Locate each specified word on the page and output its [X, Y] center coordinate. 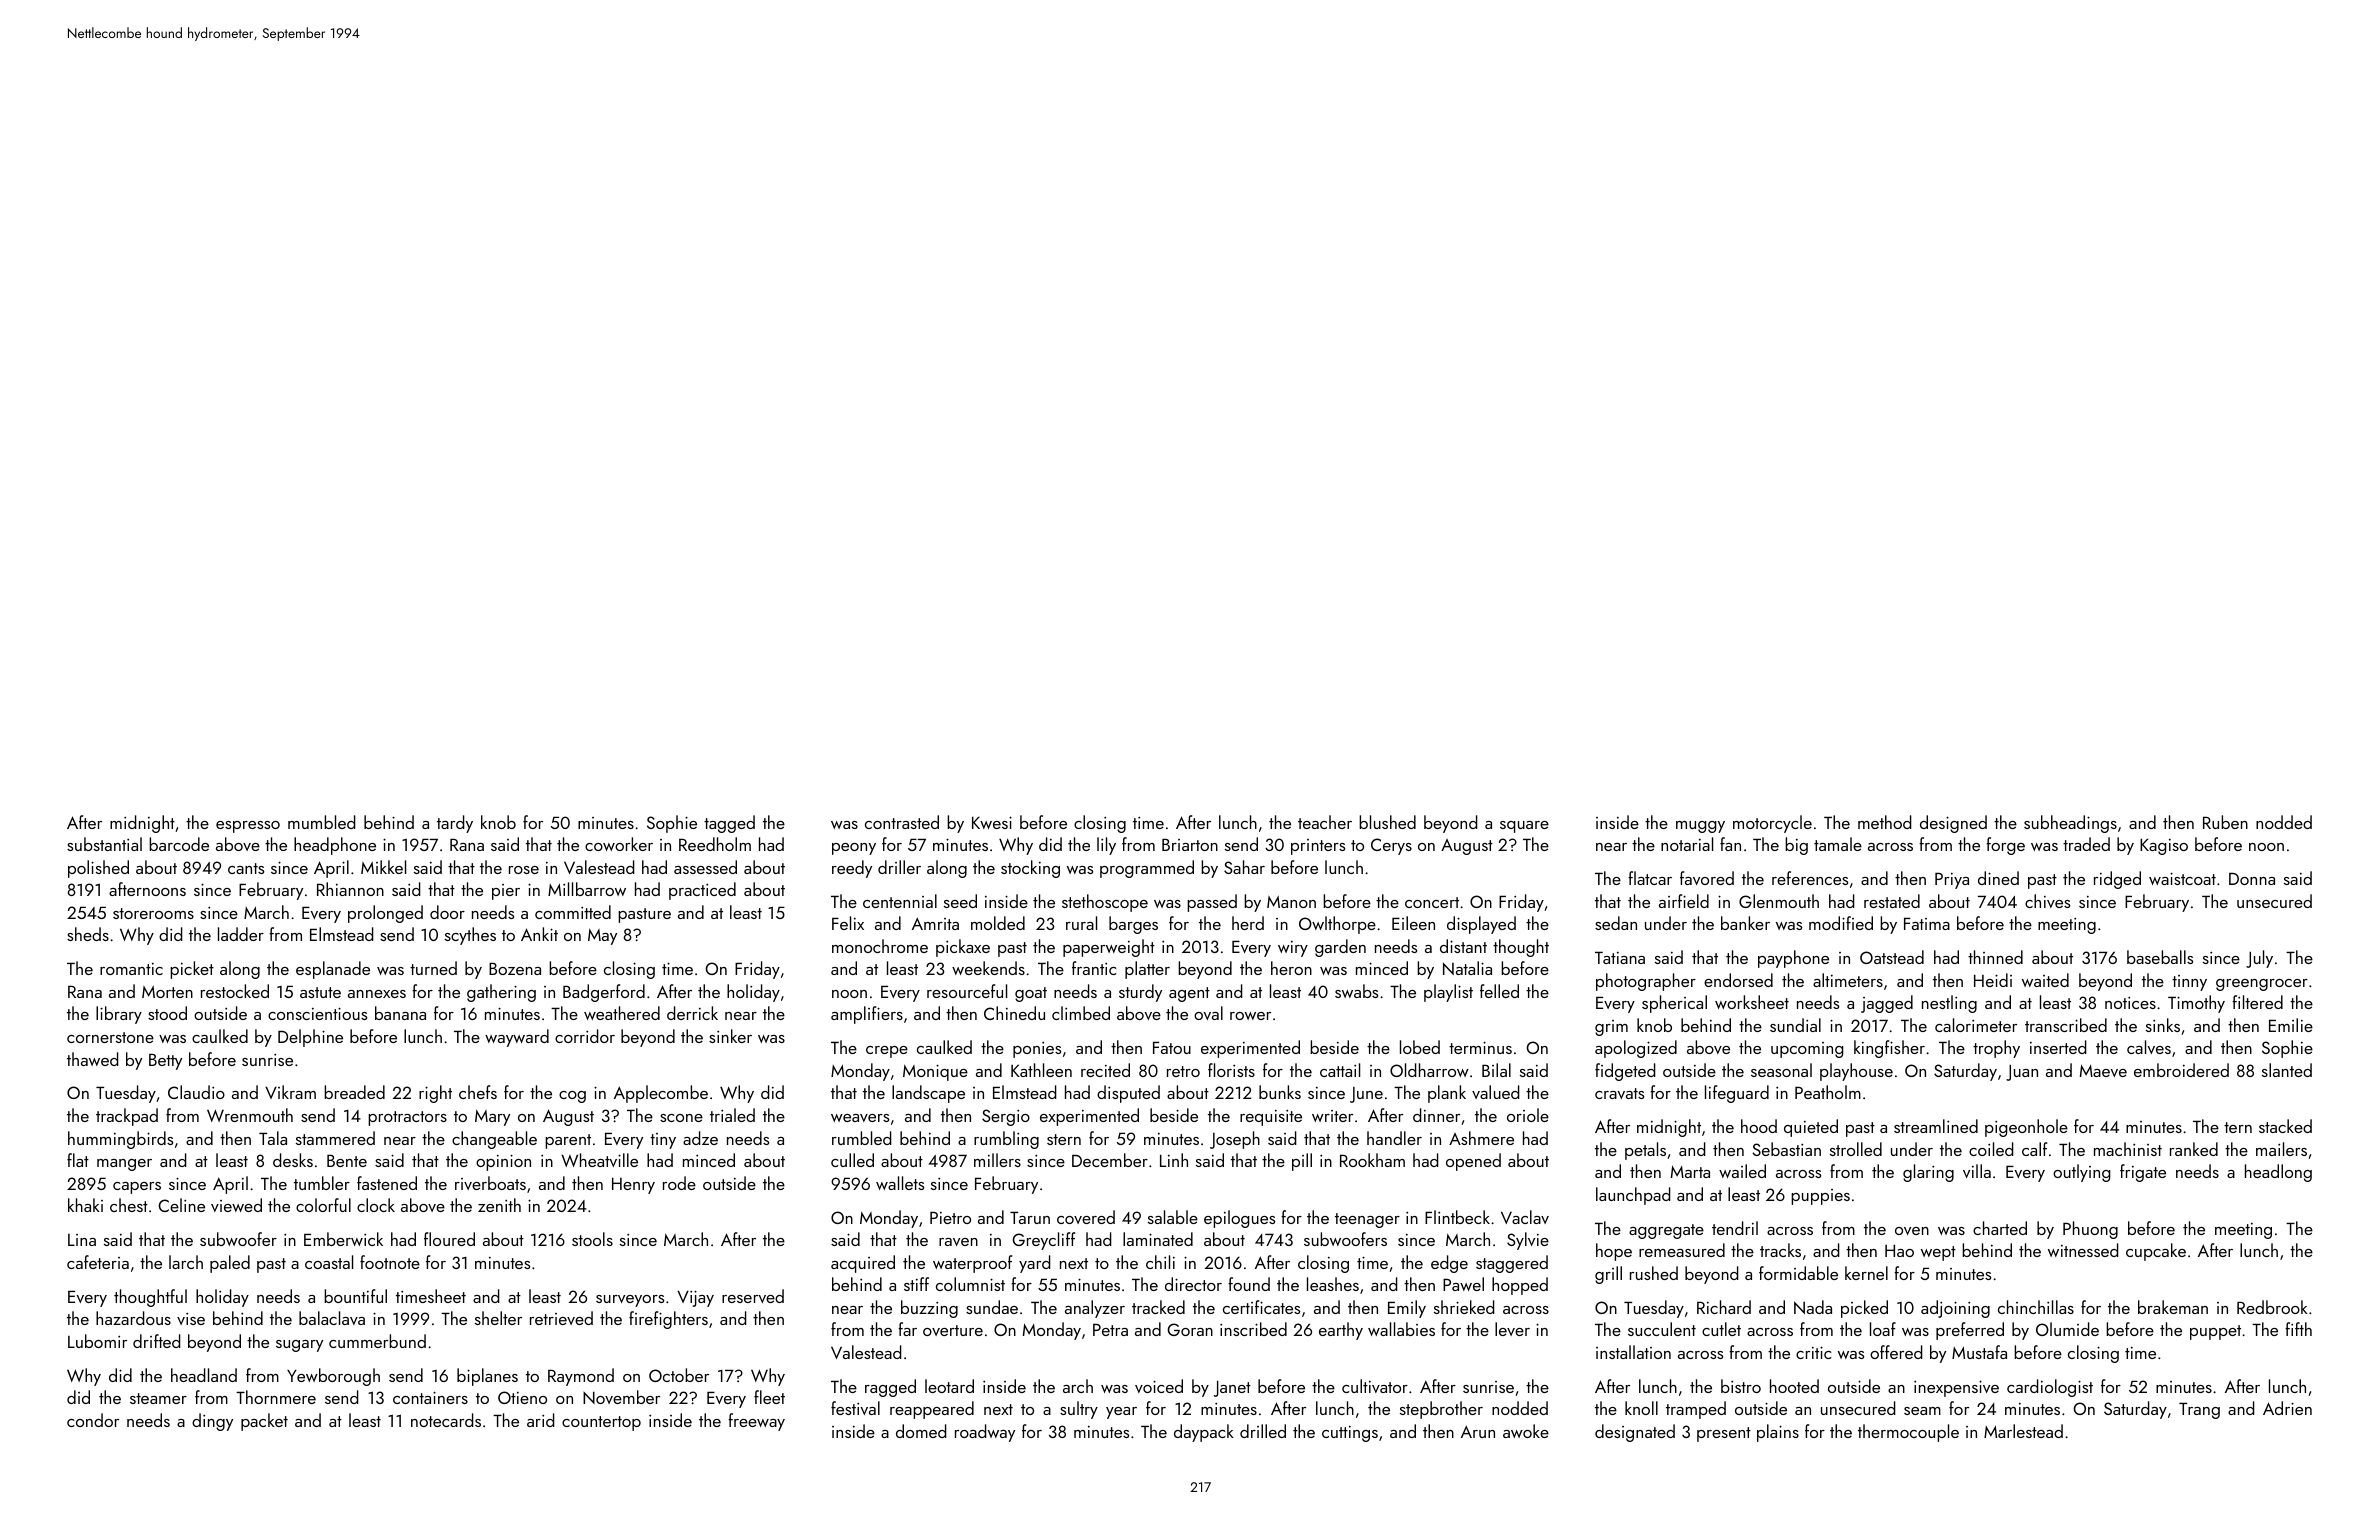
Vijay [695, 1298]
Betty [165, 1061]
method [1885, 822]
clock [376, 1205]
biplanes [487, 1377]
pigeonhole [2026, 1128]
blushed [1387, 822]
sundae [992, 1307]
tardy [455, 824]
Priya [1952, 880]
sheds [88, 934]
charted [2000, 1228]
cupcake [2156, 1252]
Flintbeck [1457, 1217]
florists [1231, 1070]
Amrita [935, 923]
